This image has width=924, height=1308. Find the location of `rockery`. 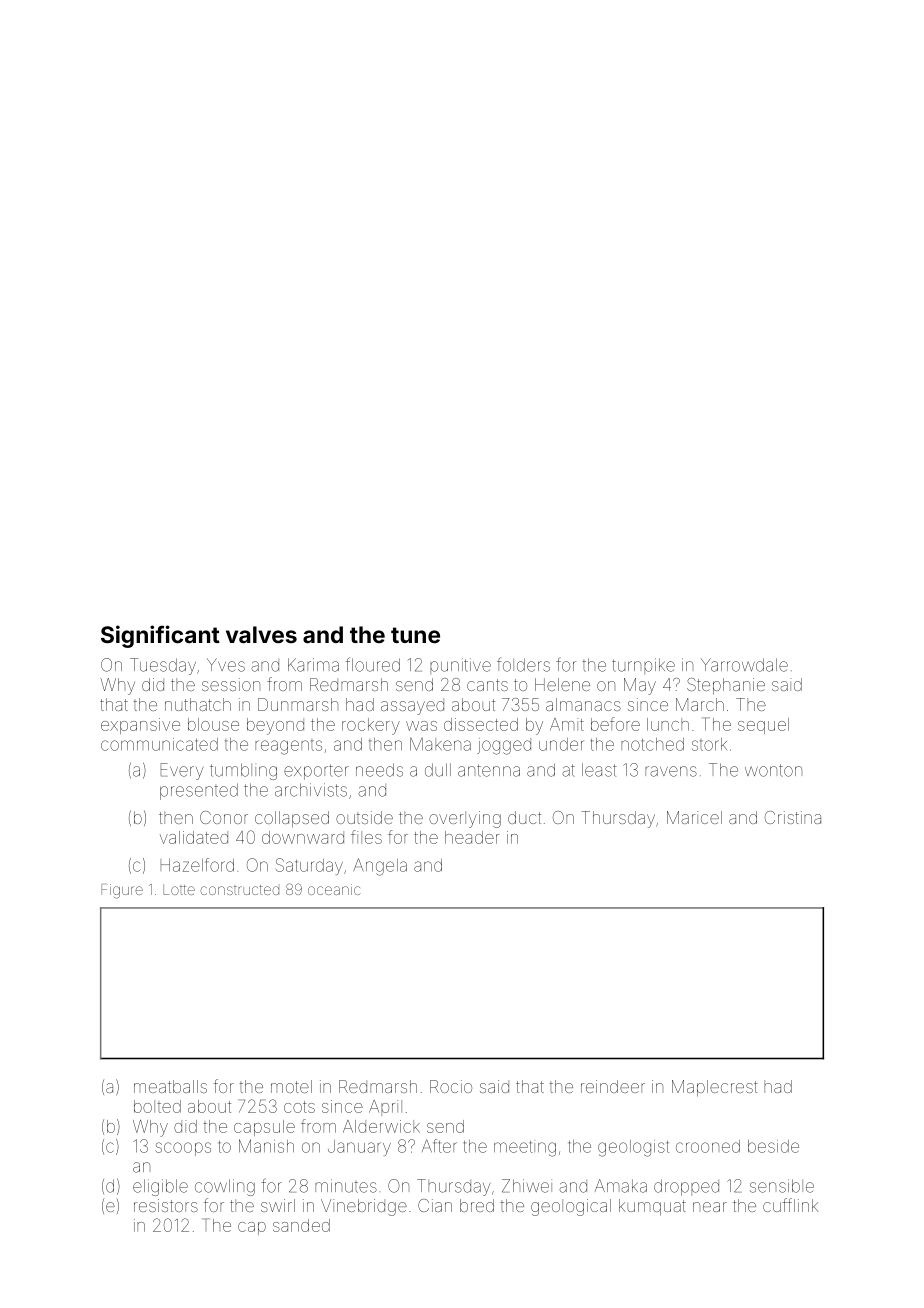

rockery is located at coordinates (371, 726).
